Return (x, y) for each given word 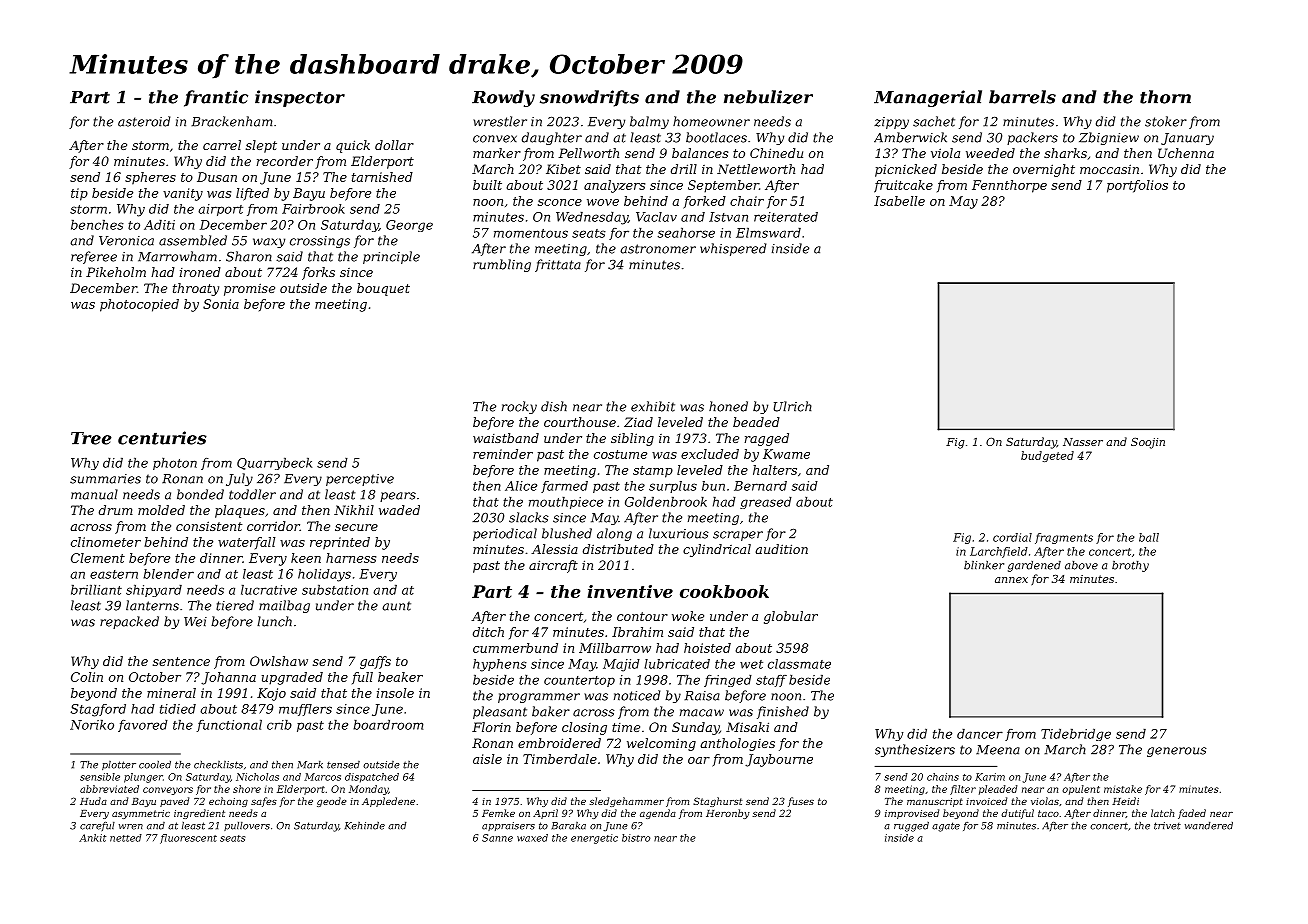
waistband (506, 438)
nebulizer (768, 97)
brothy (1130, 566)
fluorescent (188, 839)
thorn (1165, 97)
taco (1048, 813)
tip (79, 194)
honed (728, 406)
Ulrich (793, 406)
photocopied (139, 305)
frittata (558, 265)
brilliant (96, 590)
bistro (636, 838)
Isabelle (899, 201)
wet (751, 664)
